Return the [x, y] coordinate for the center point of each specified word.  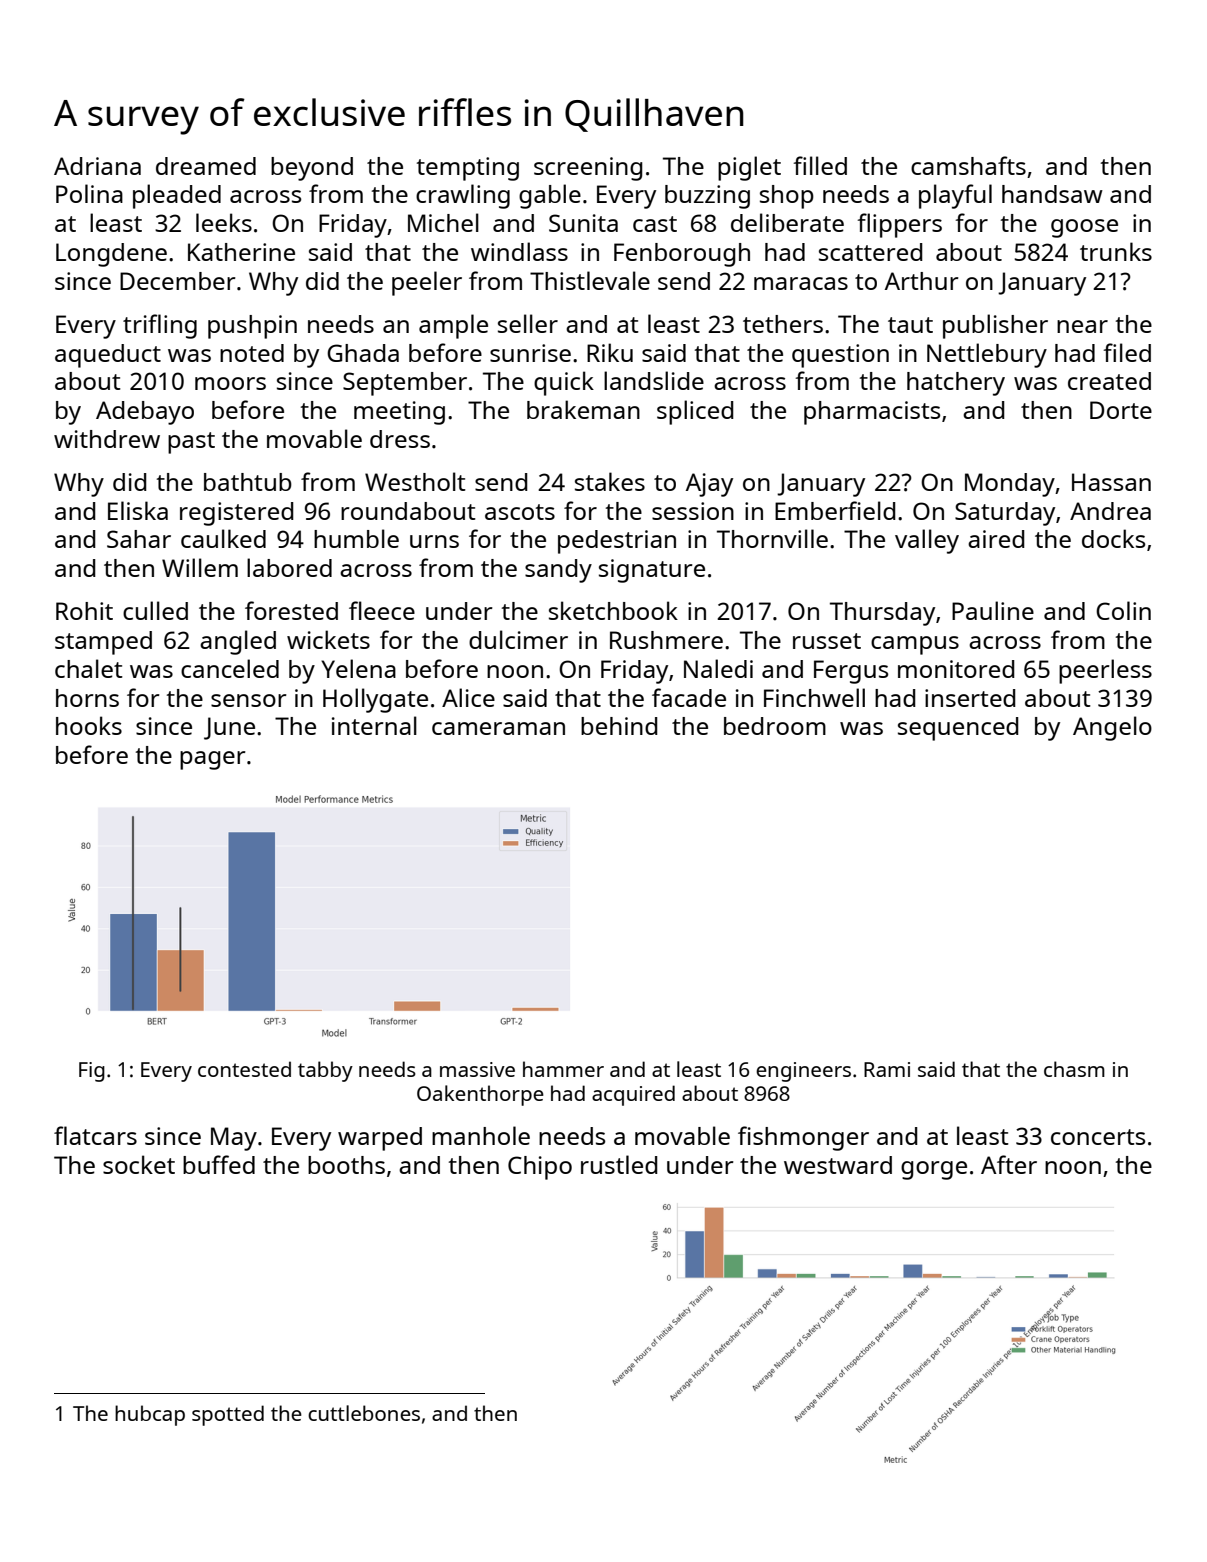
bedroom [775, 726]
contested [244, 1069]
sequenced [958, 729]
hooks [89, 725]
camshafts [968, 165]
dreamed [206, 166]
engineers [803, 1072]
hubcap [150, 1415]
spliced [695, 412]
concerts [1098, 1137]
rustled [619, 1164]
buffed [219, 1164]
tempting [468, 169]
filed [1127, 352]
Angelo [1112, 728]
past [191, 443]
